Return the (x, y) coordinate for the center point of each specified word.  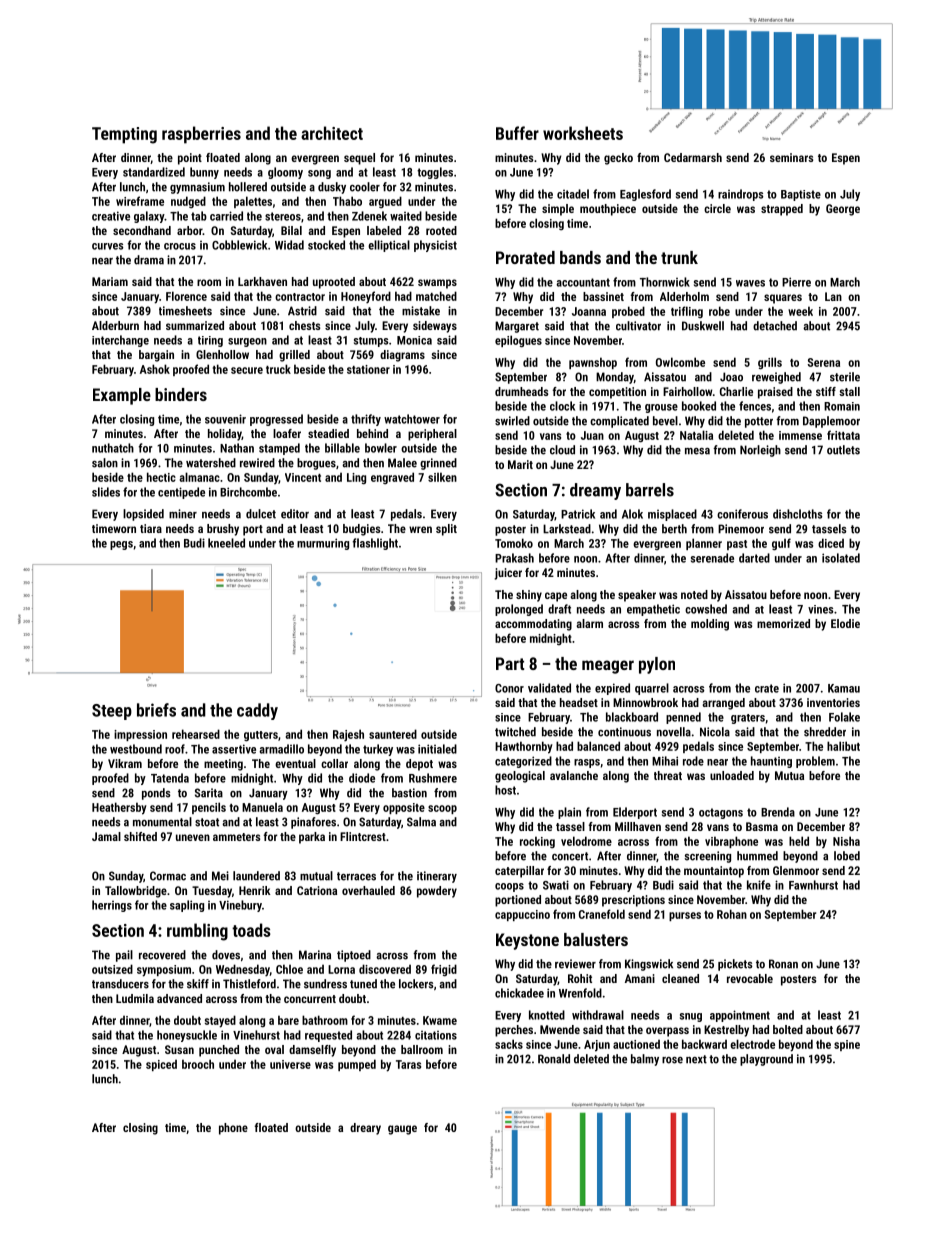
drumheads (521, 391)
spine (847, 1045)
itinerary (437, 877)
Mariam (110, 281)
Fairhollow (687, 391)
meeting (223, 765)
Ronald (554, 1059)
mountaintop (714, 872)
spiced (161, 1065)
